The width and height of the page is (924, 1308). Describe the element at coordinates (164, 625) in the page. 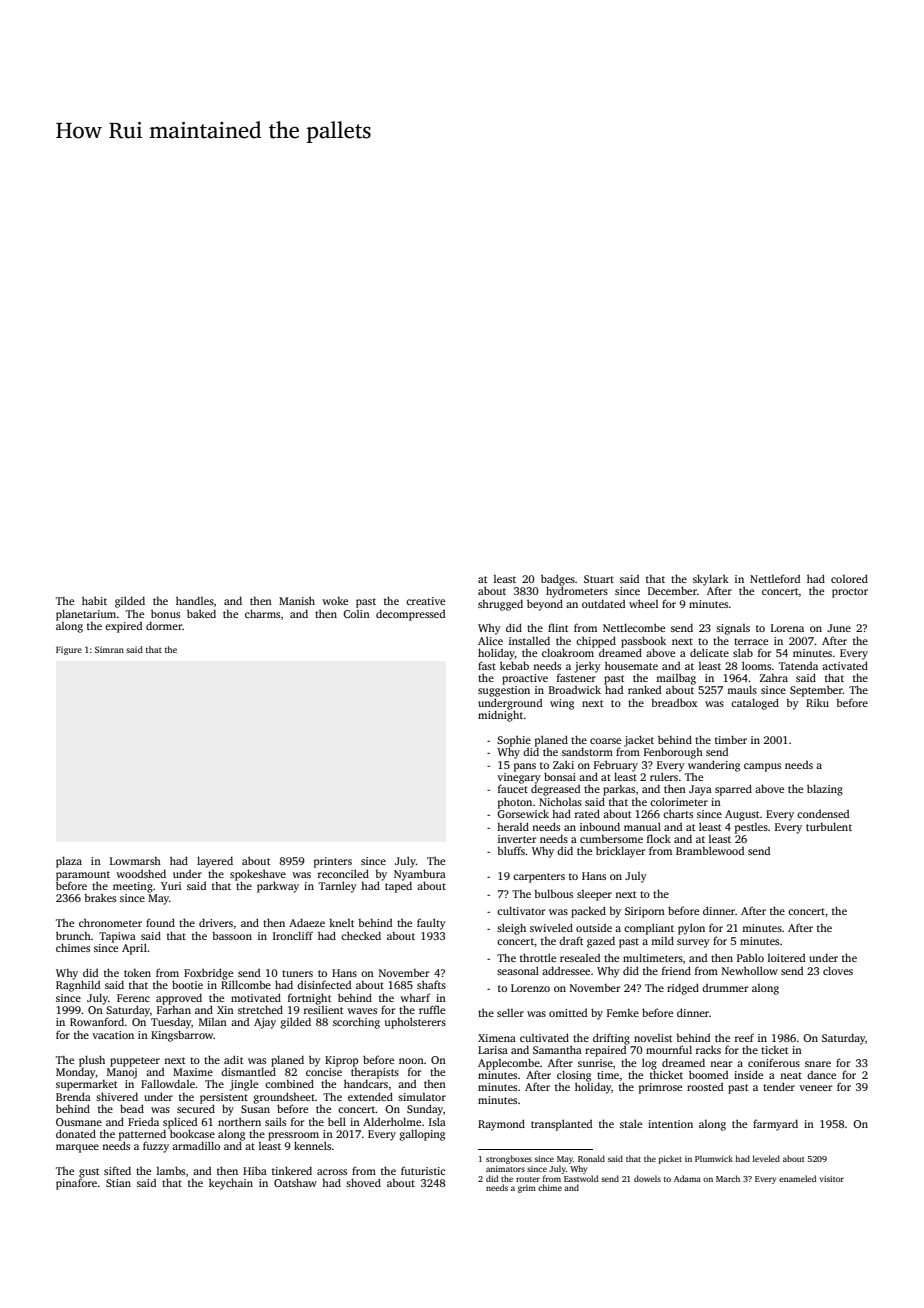

I see `dormer` at that location.
